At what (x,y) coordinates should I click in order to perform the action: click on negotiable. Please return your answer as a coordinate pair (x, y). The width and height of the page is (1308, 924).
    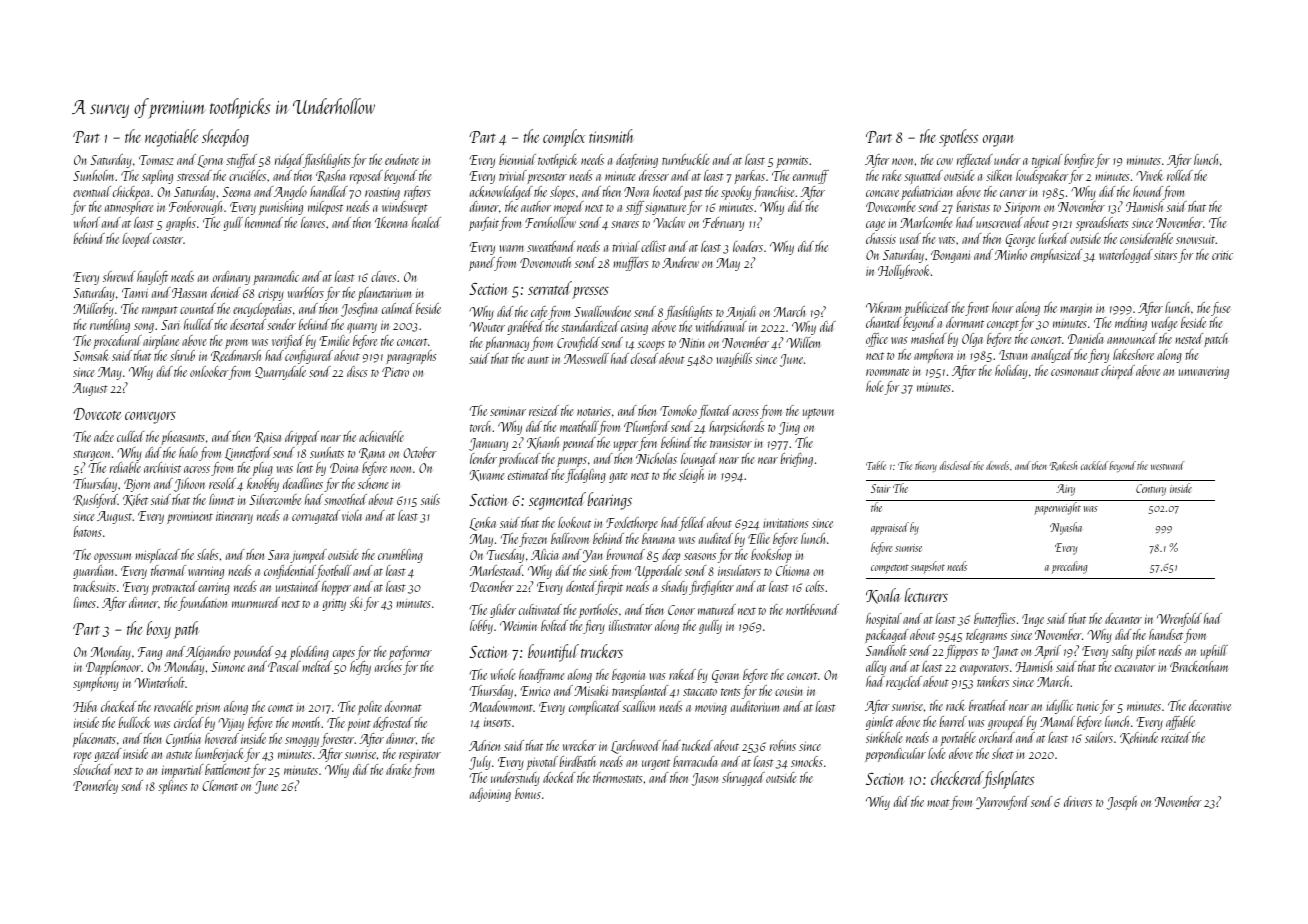
    Looking at the image, I should click on (172, 138).
